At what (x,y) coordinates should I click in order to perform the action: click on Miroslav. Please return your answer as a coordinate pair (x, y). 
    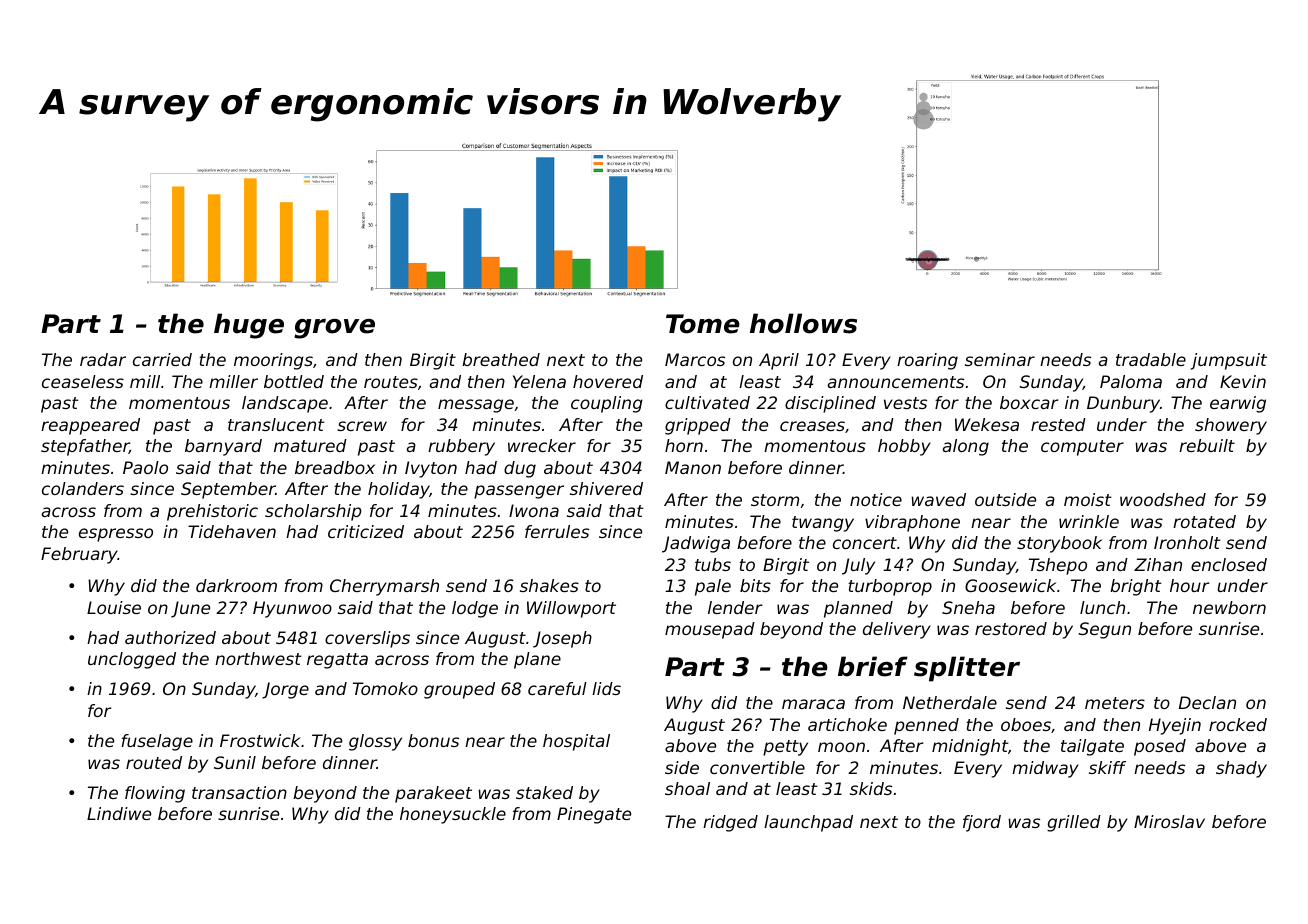
    Looking at the image, I should click on (1169, 821).
